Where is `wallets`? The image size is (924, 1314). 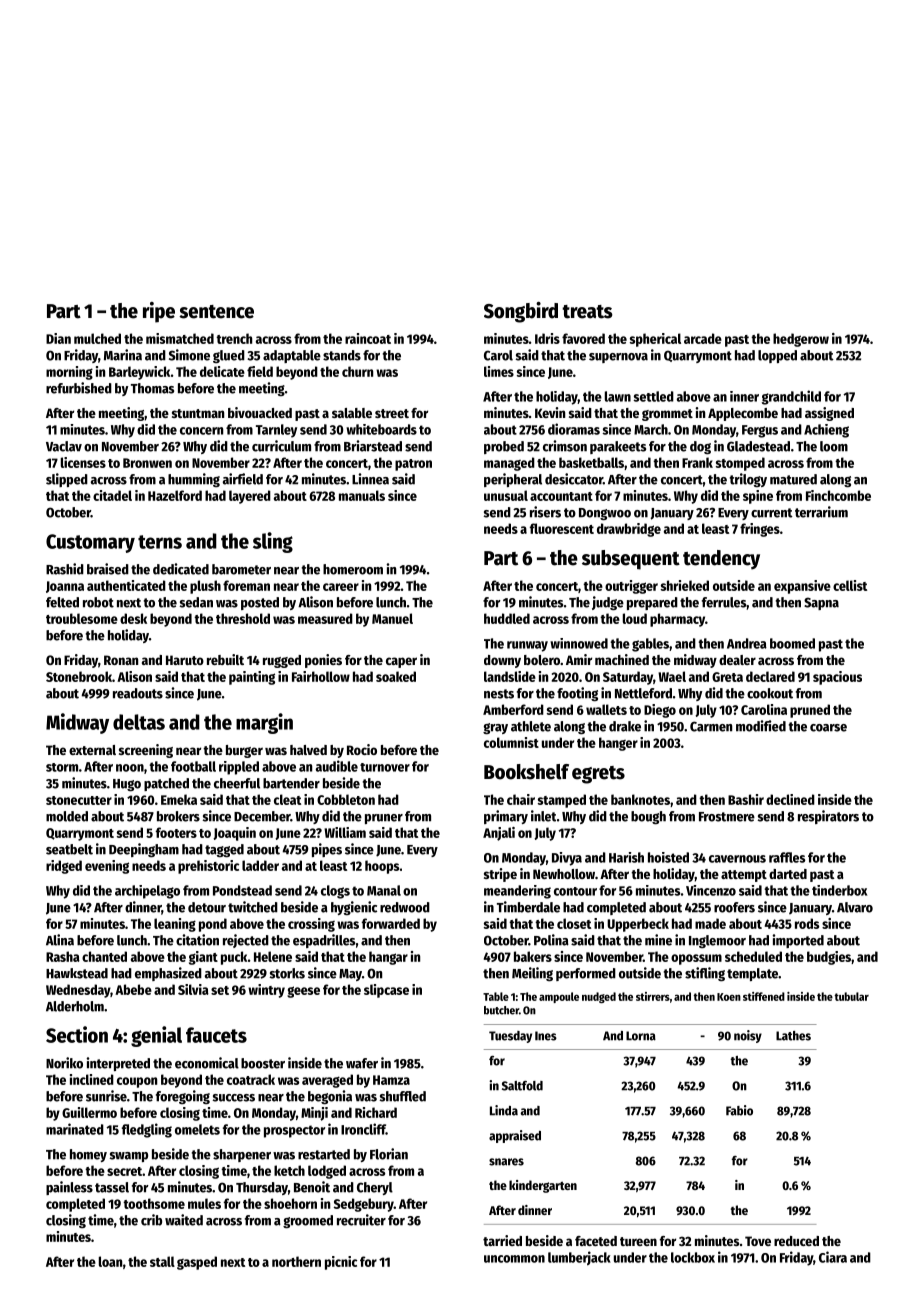 wallets is located at coordinates (606, 709).
